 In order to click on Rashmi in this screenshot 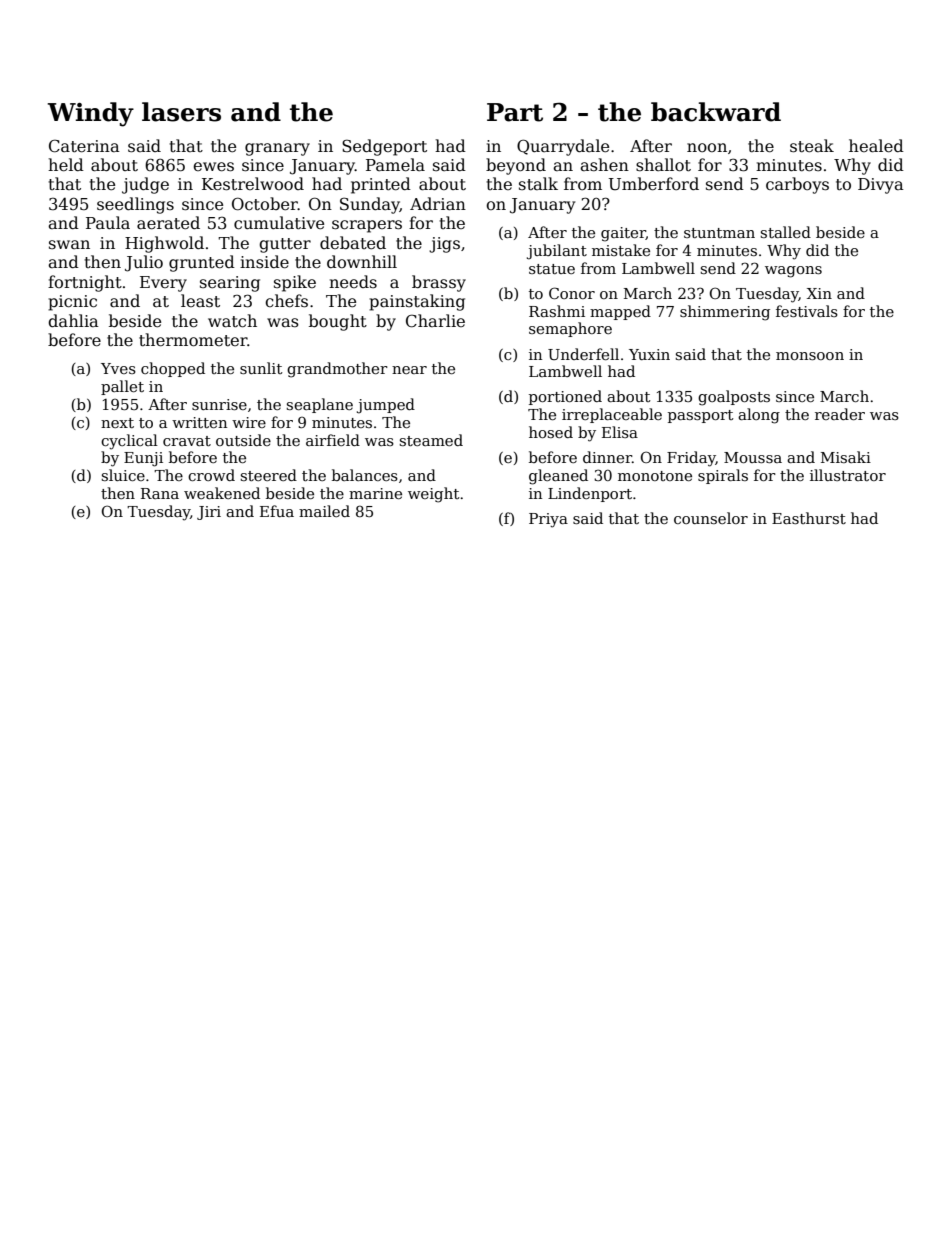, I will do `click(557, 311)`.
